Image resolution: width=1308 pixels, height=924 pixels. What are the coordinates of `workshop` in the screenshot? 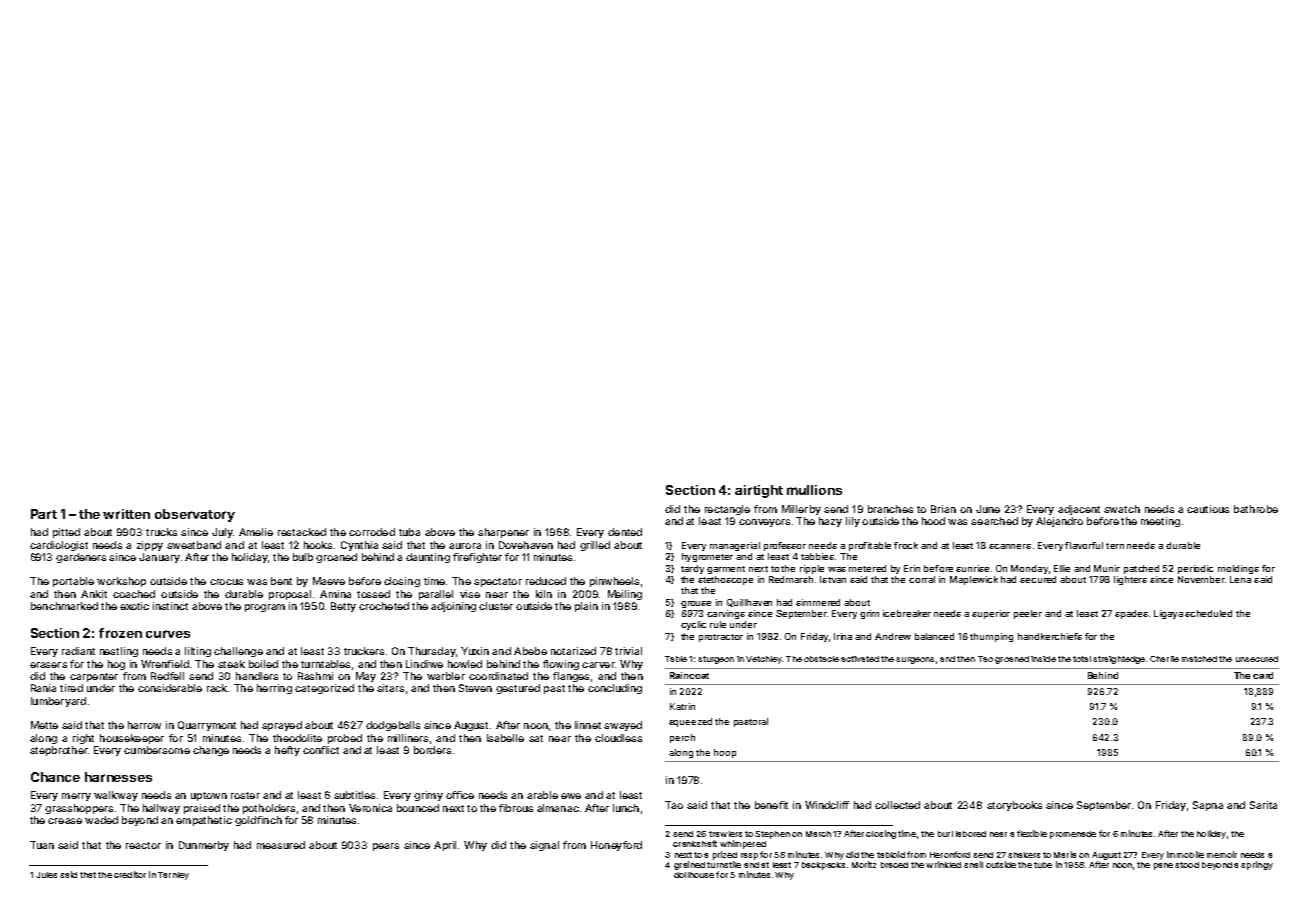 It's located at (121, 582).
